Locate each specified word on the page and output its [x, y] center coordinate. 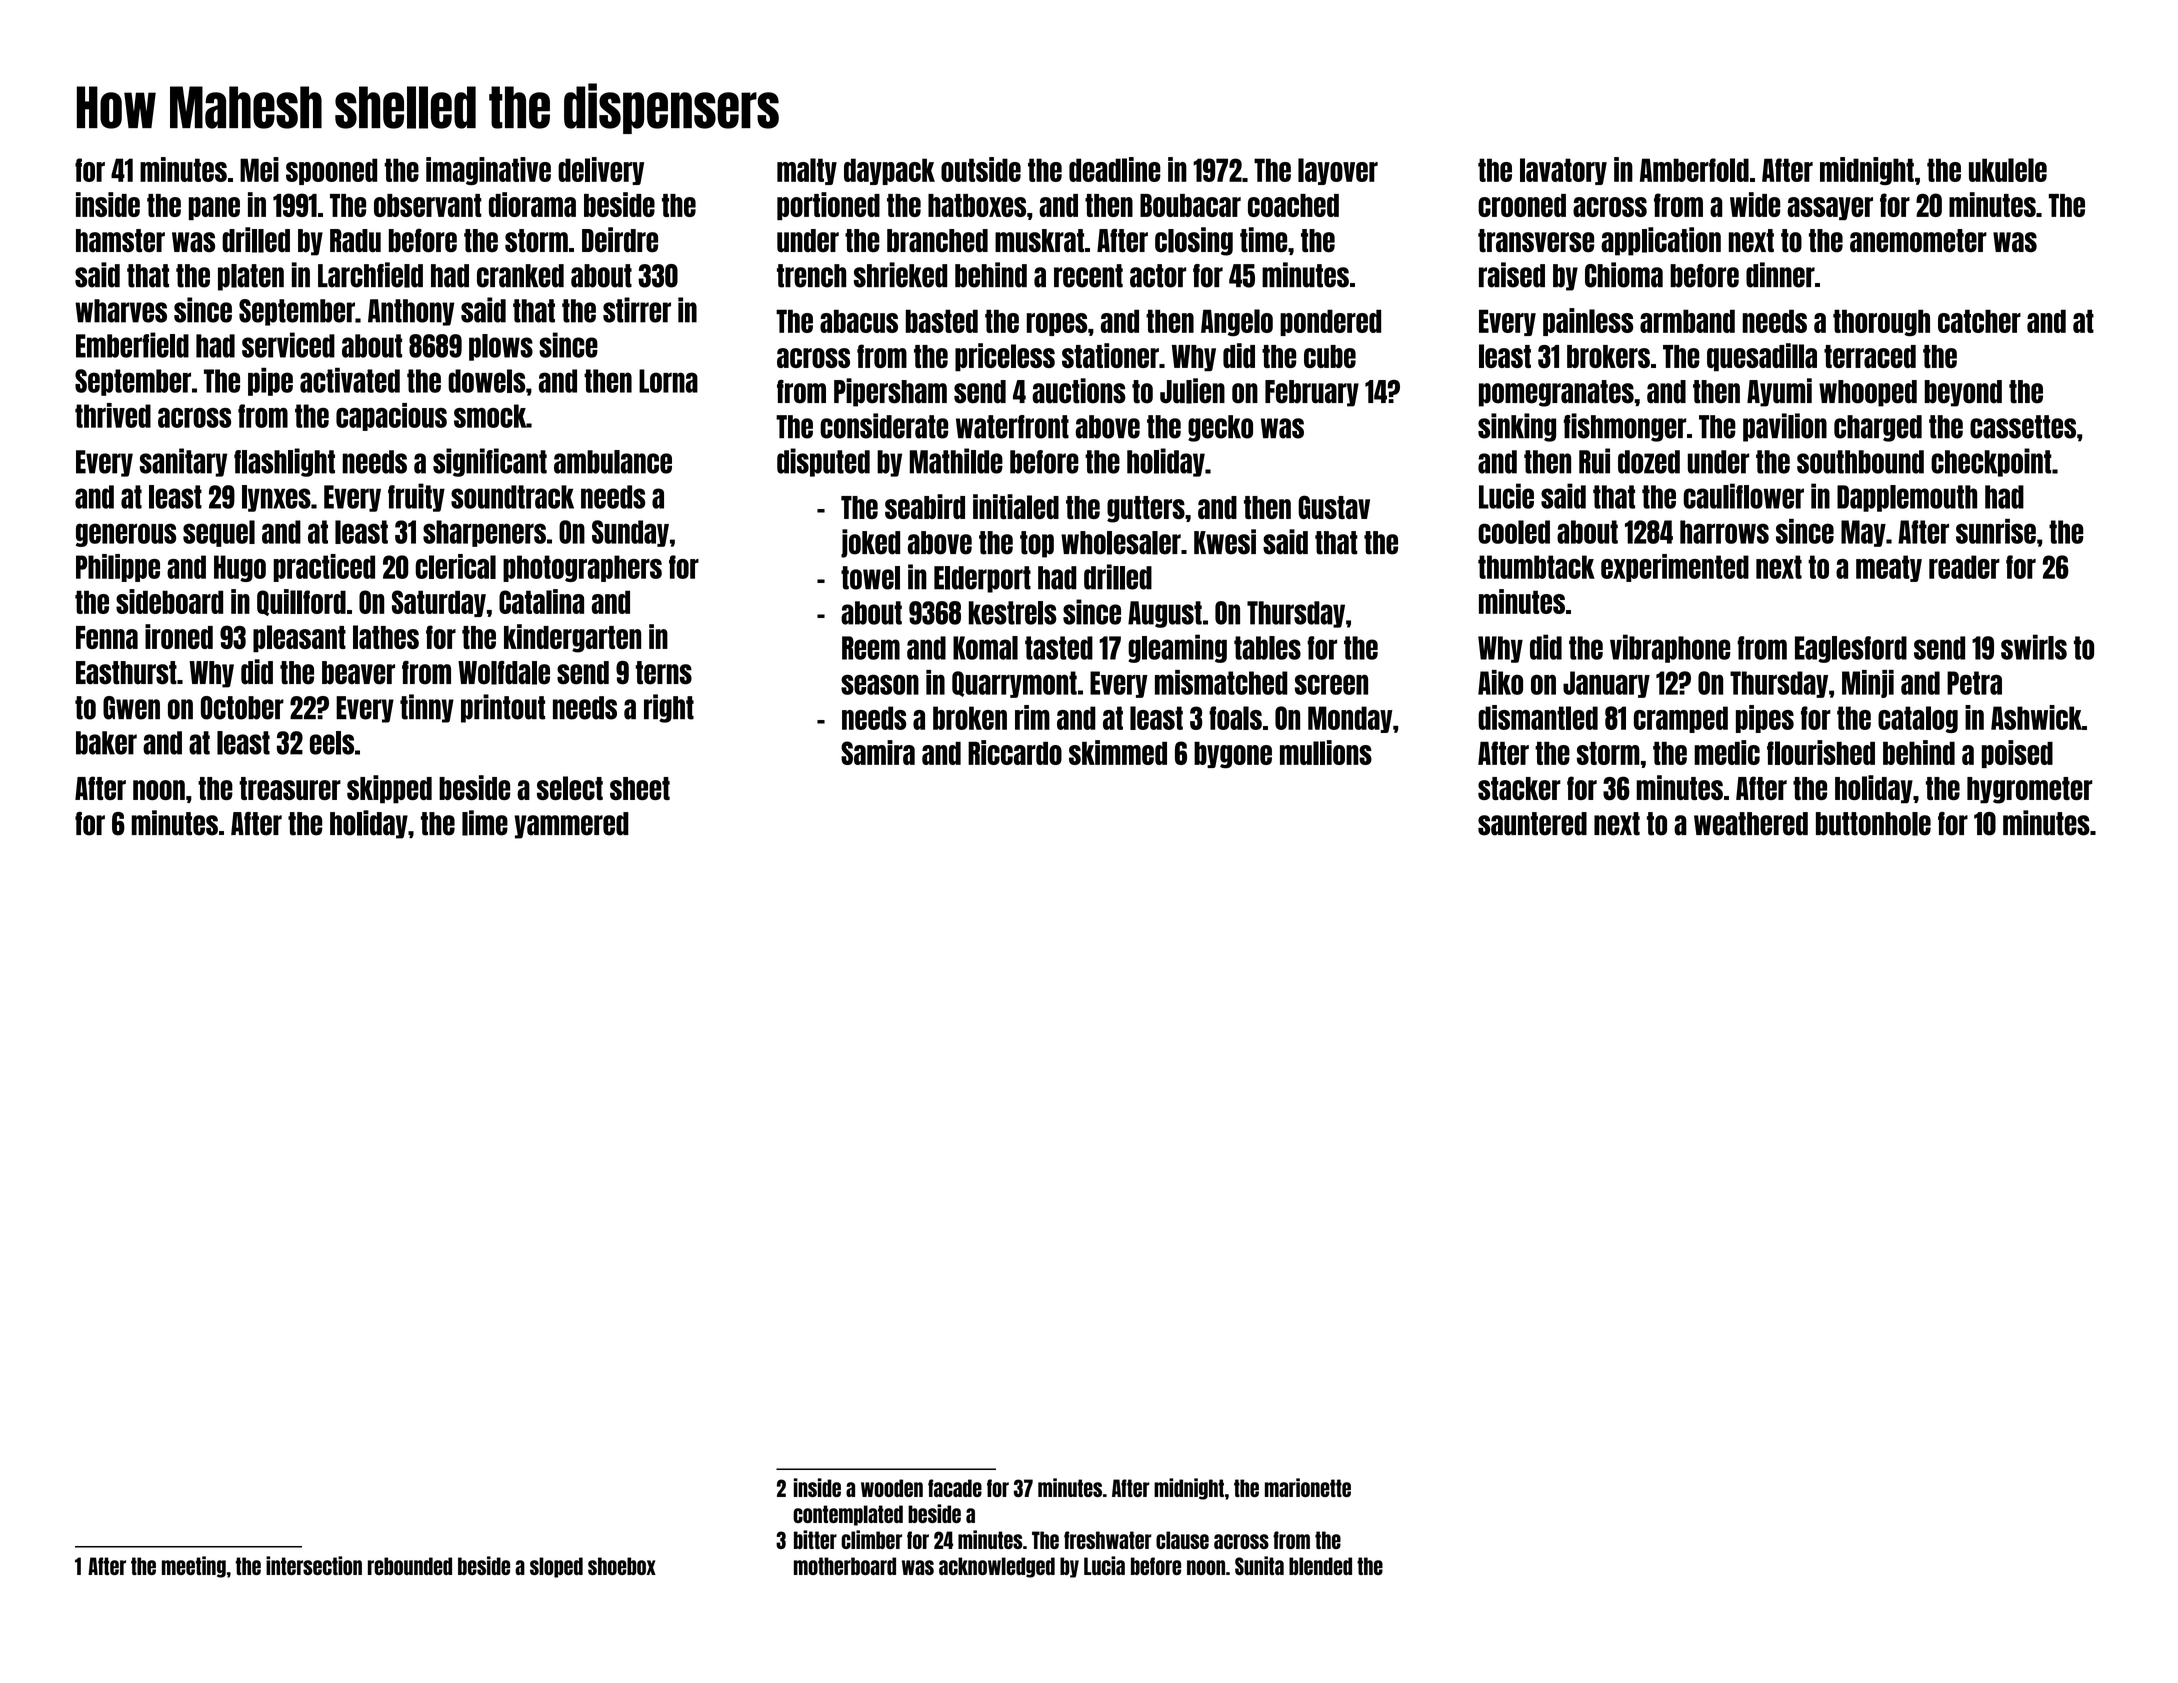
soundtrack [512, 497]
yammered [571, 825]
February [1312, 393]
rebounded [410, 1566]
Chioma [1624, 275]
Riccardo [1015, 752]
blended [1320, 1566]
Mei [259, 169]
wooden [892, 1488]
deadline [1115, 169]
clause [1182, 1540]
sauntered [1532, 824]
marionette [1308, 1487]
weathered [1751, 824]
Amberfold [1694, 170]
